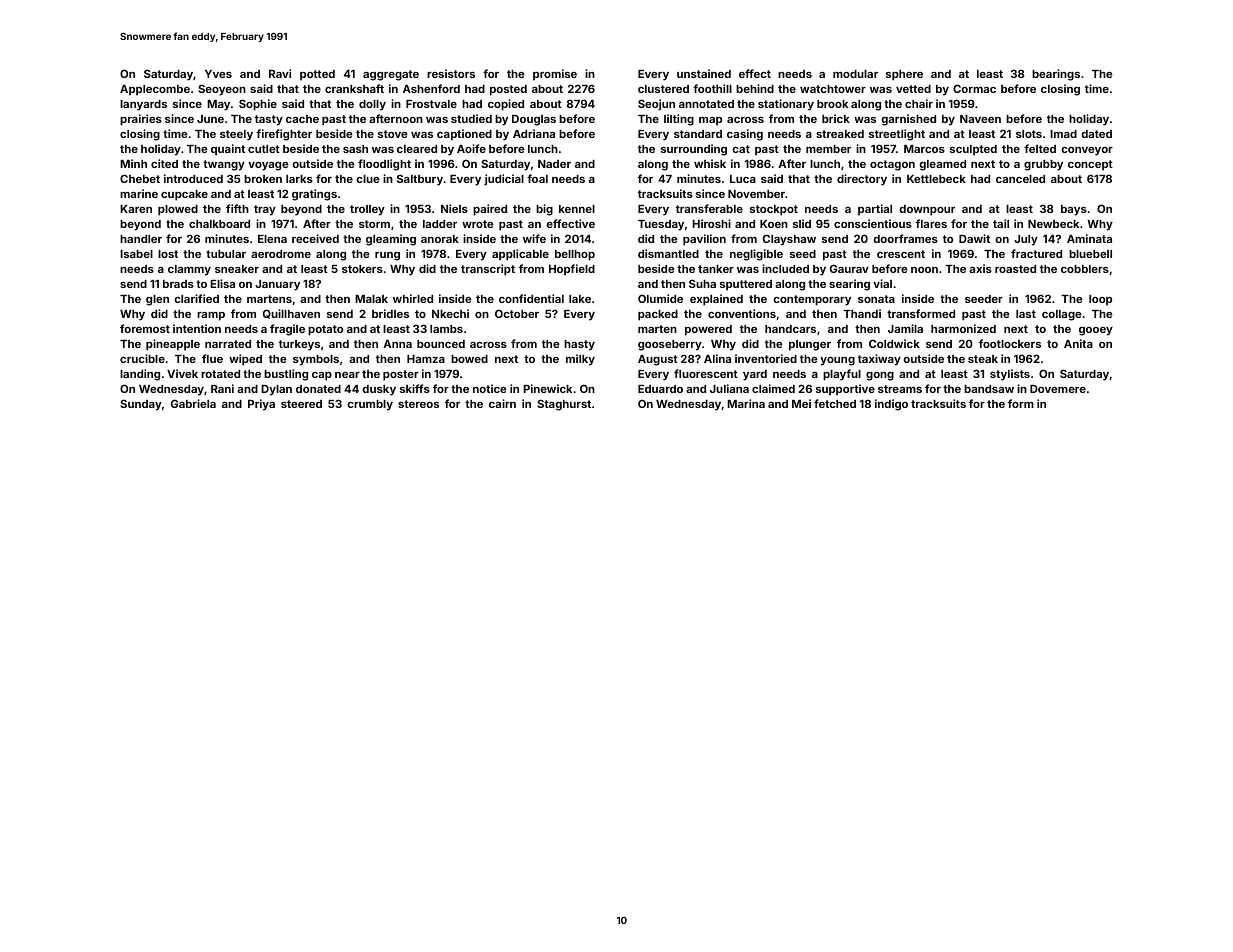  Describe the element at coordinates (212, 358) in the screenshot. I see `flue` at that location.
